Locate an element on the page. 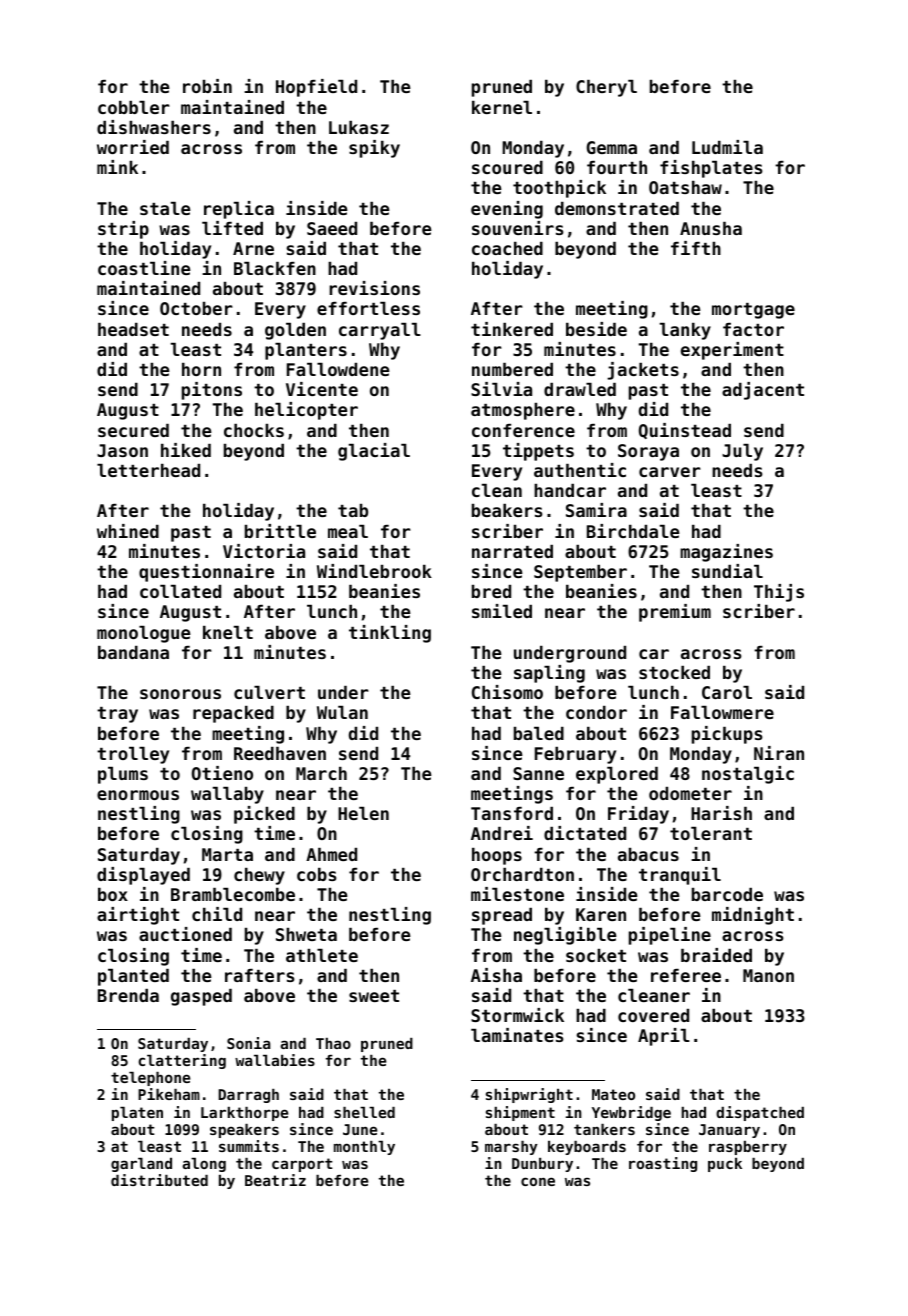  narrated is located at coordinates (512, 551).
